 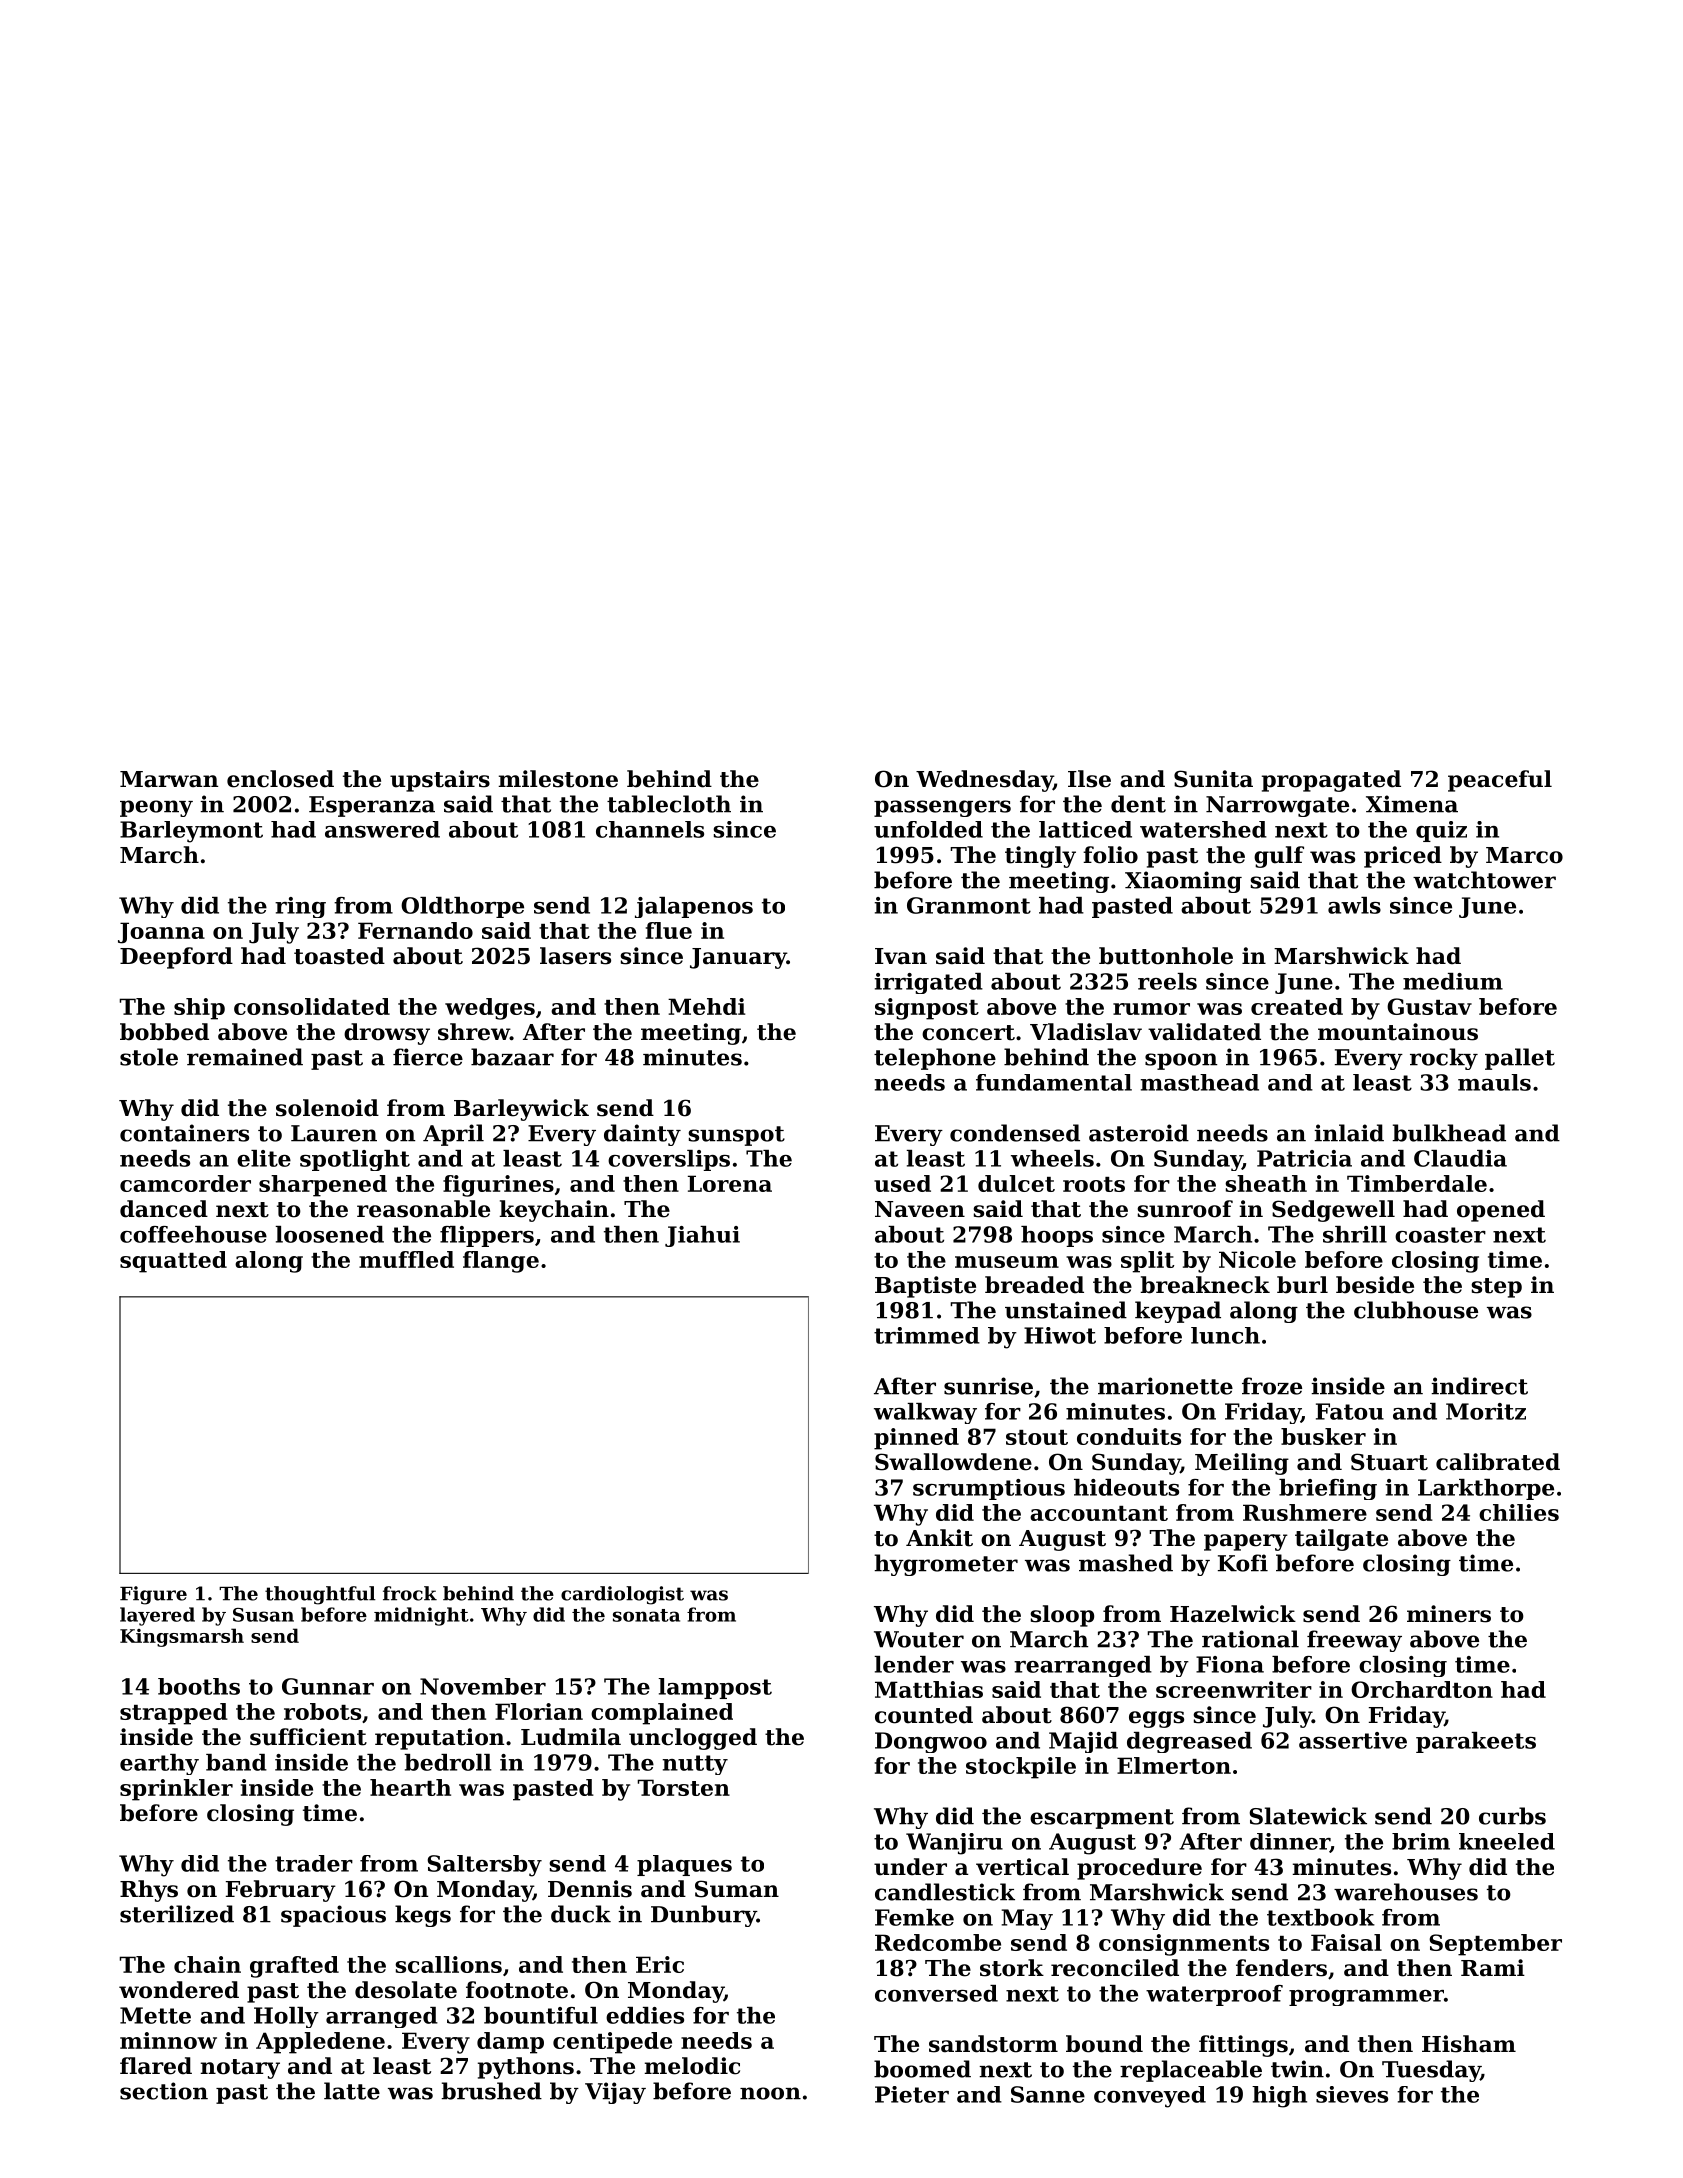 What do you see at coordinates (1022, 1867) in the page?
I see `vertical` at bounding box center [1022, 1867].
